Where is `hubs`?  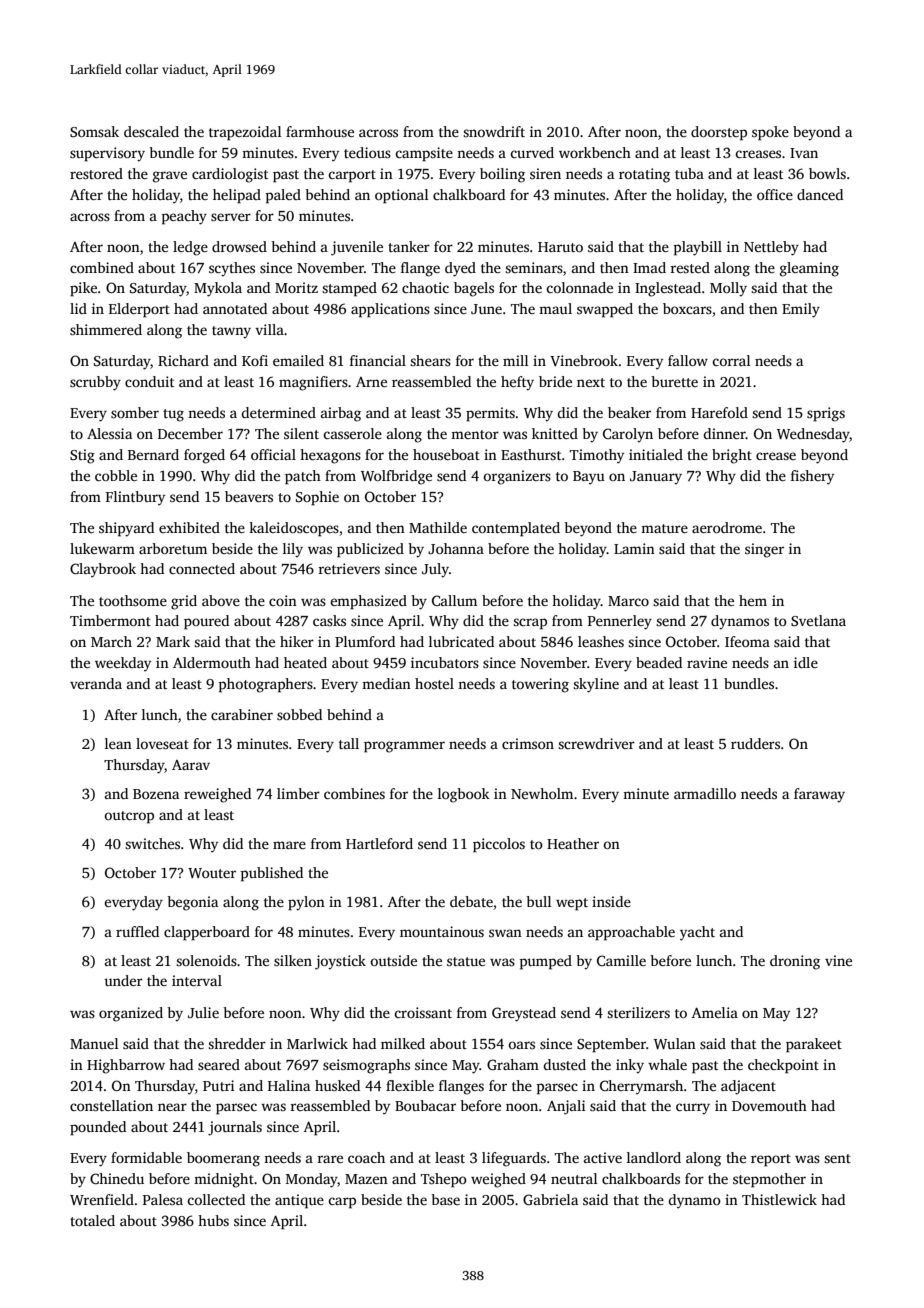 hubs is located at coordinates (213, 1220).
